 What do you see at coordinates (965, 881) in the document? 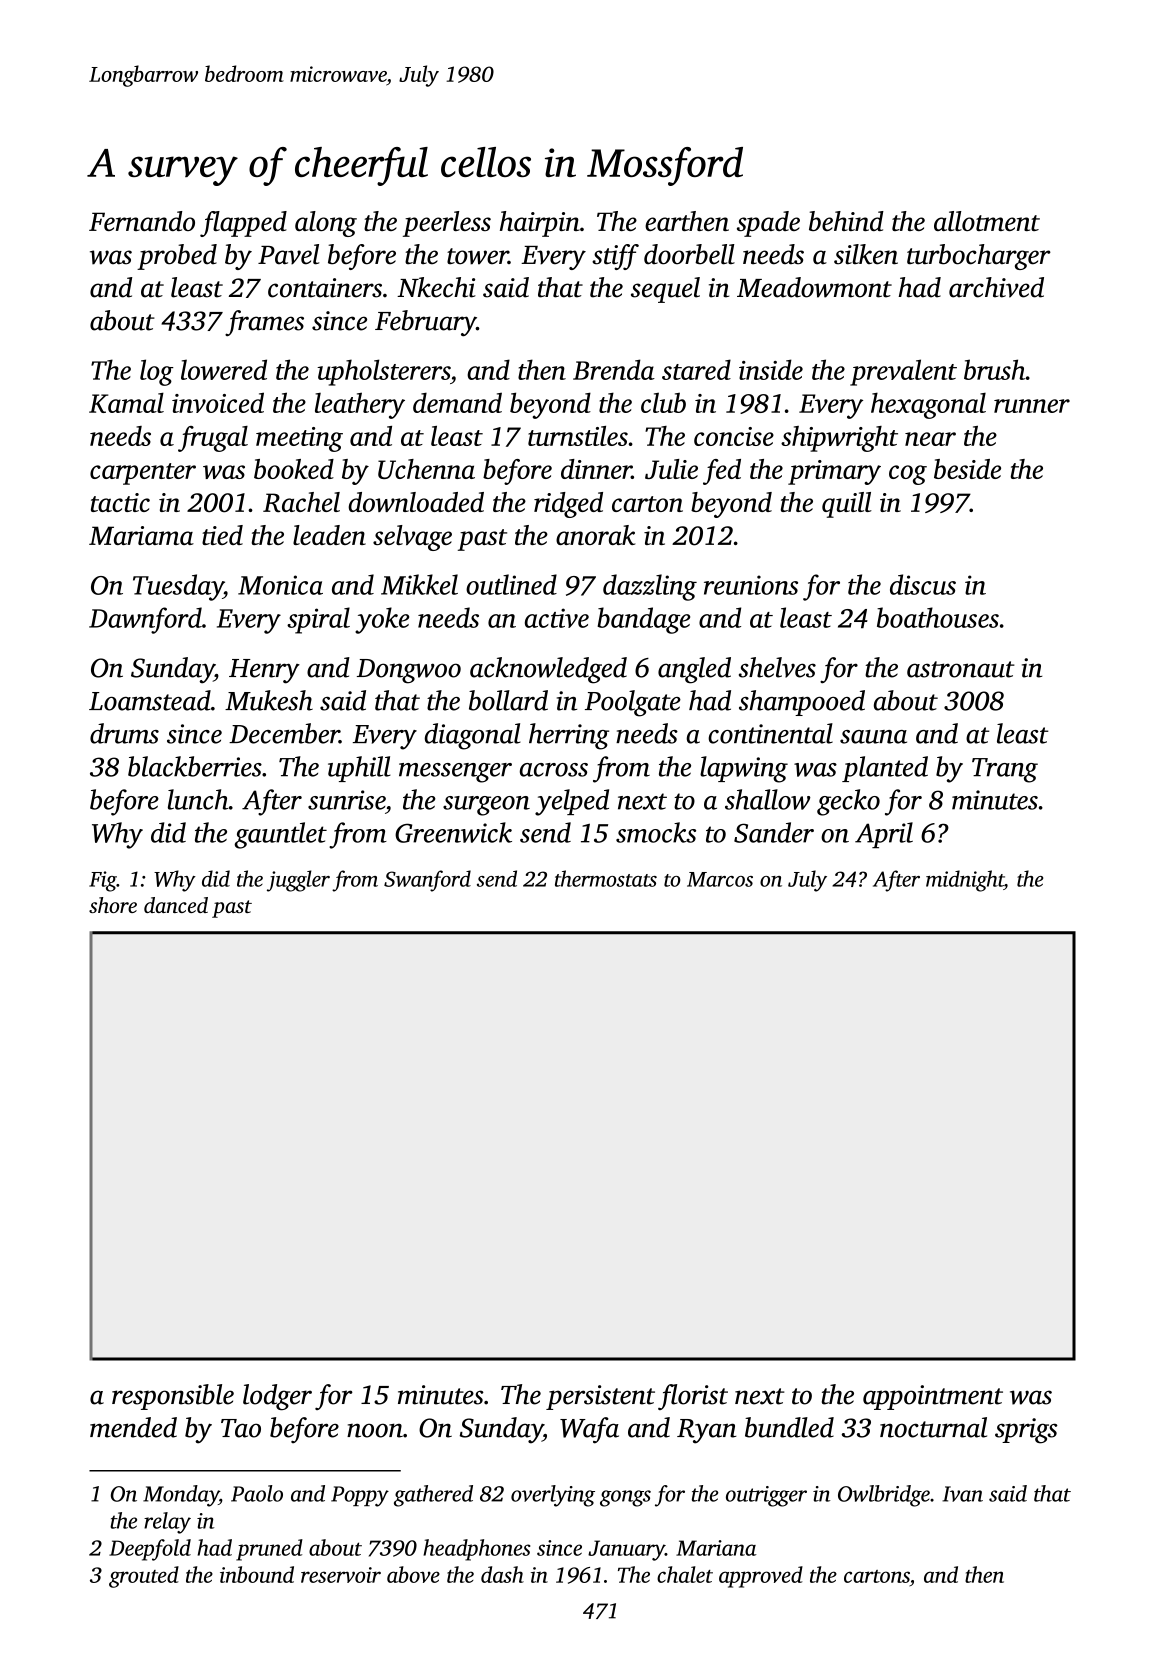
I see `midnight` at bounding box center [965, 881].
